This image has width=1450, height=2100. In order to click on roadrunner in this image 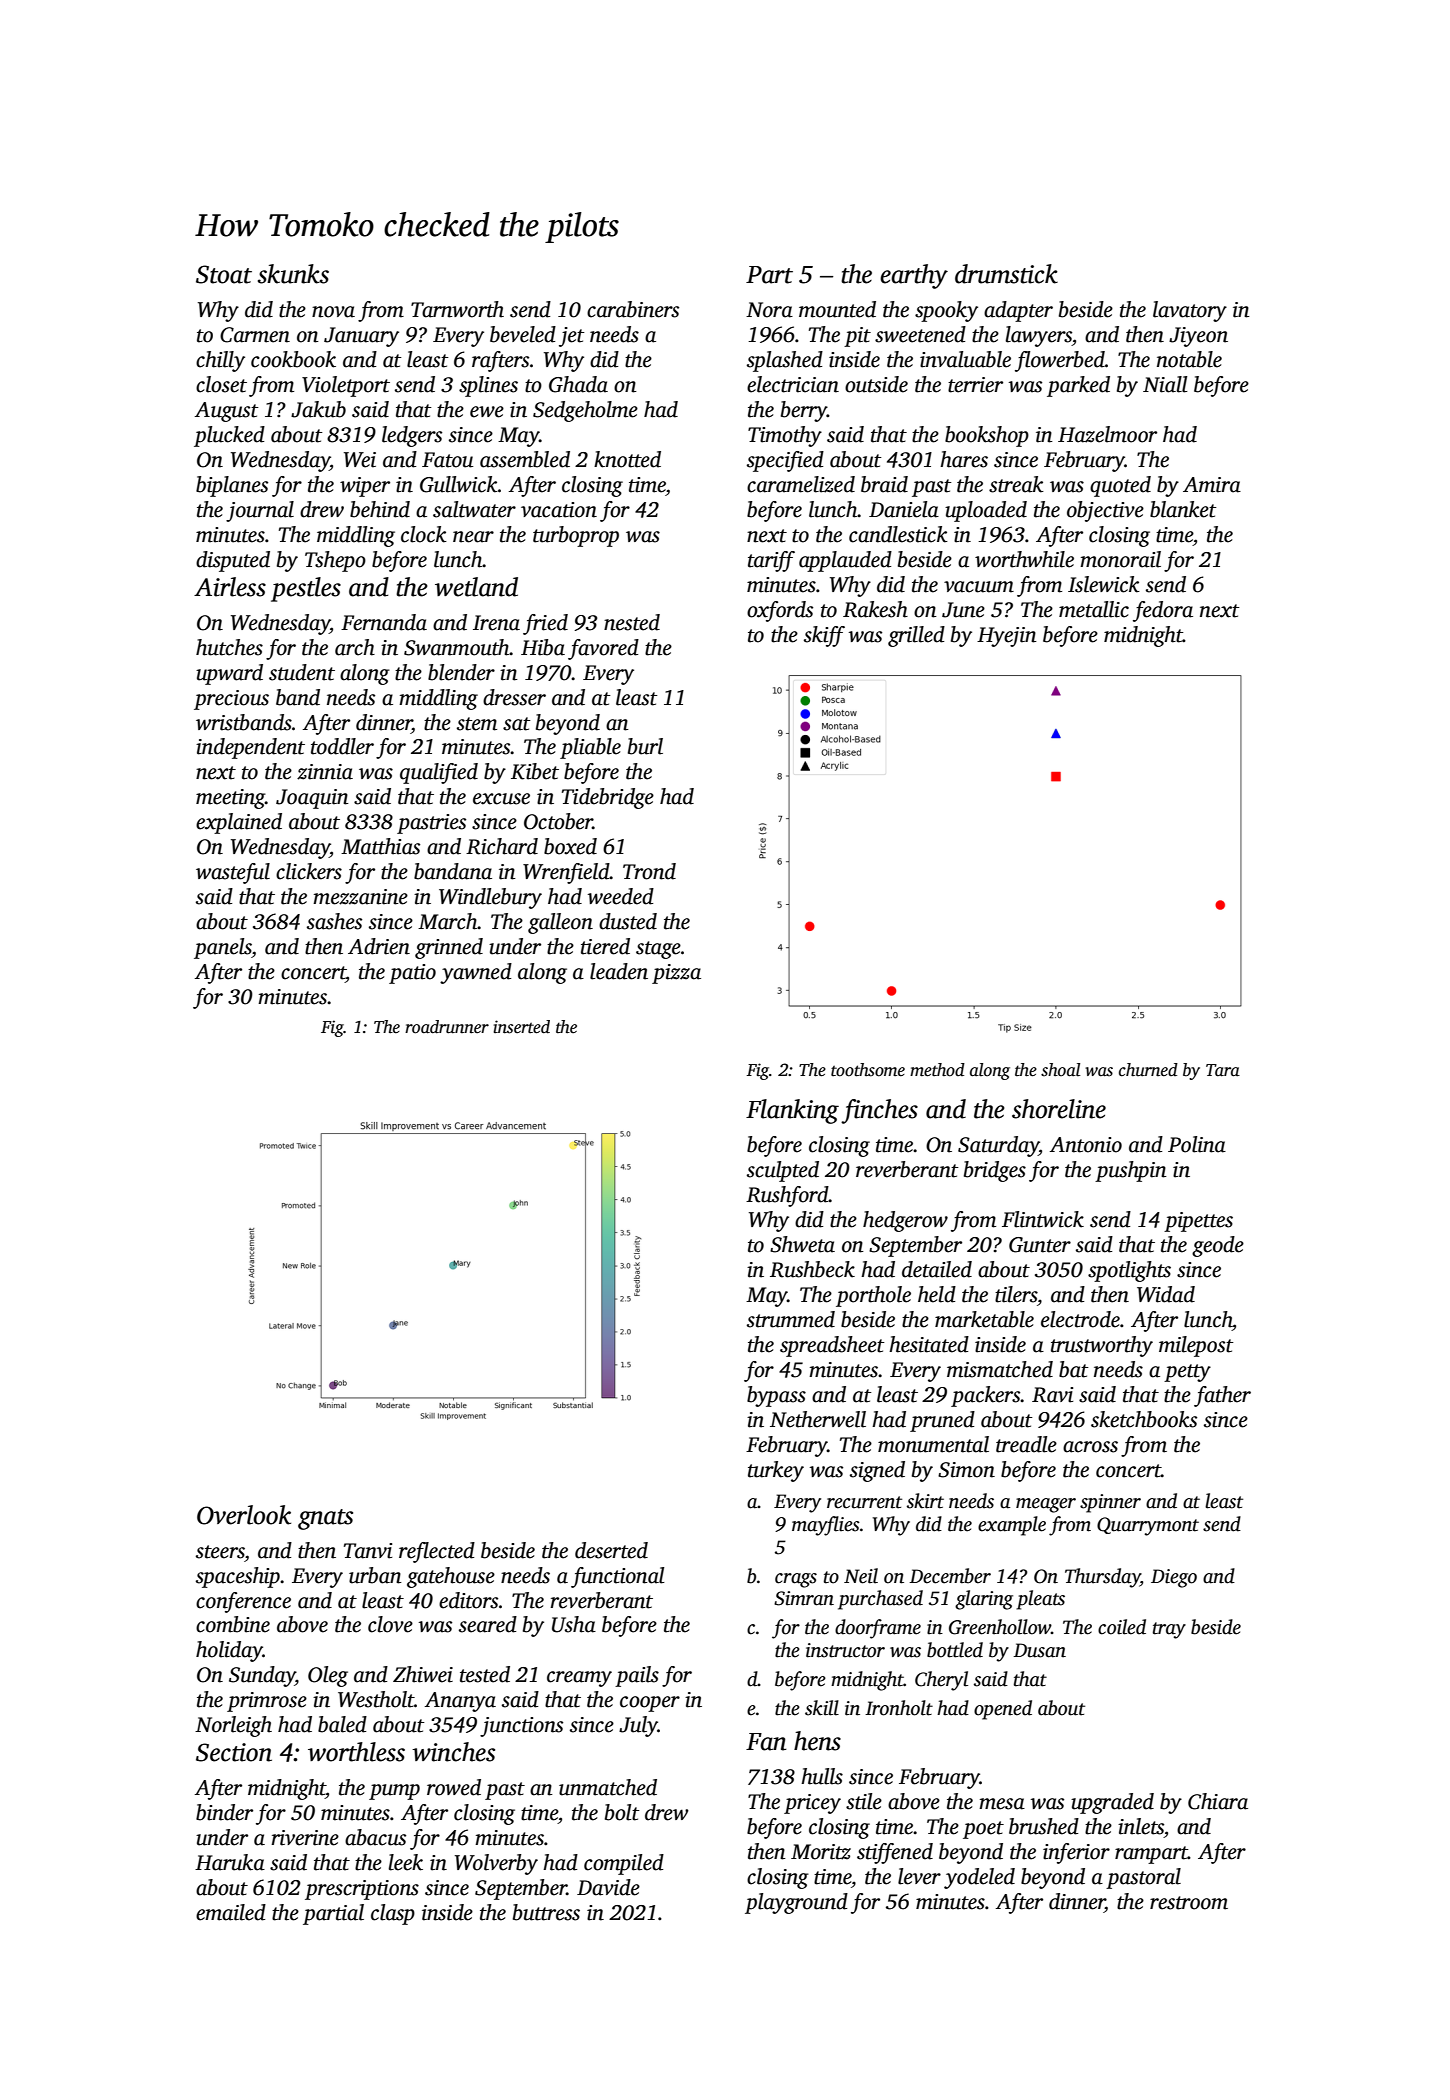, I will do `click(447, 1027)`.
